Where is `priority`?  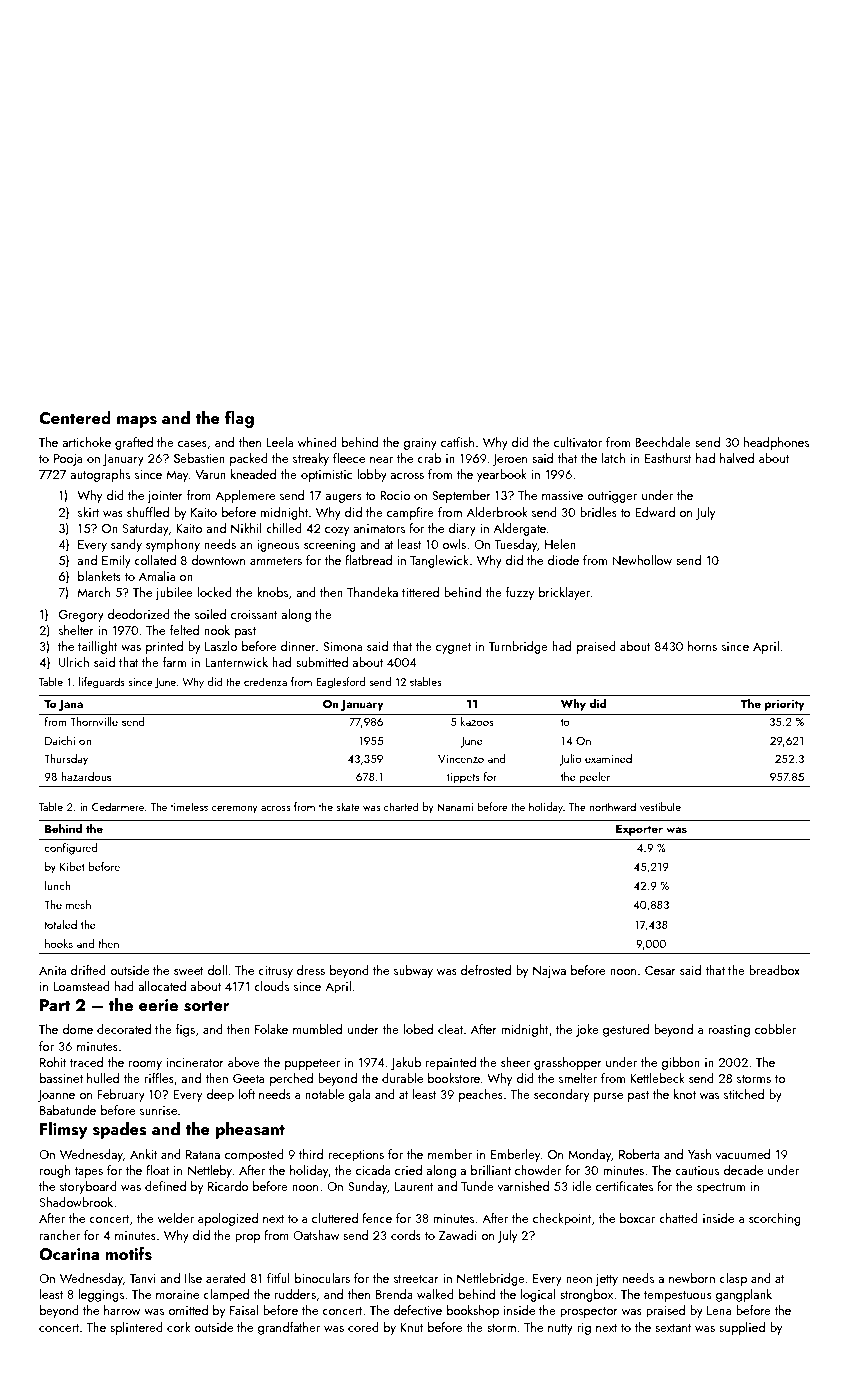 priority is located at coordinates (784, 705).
